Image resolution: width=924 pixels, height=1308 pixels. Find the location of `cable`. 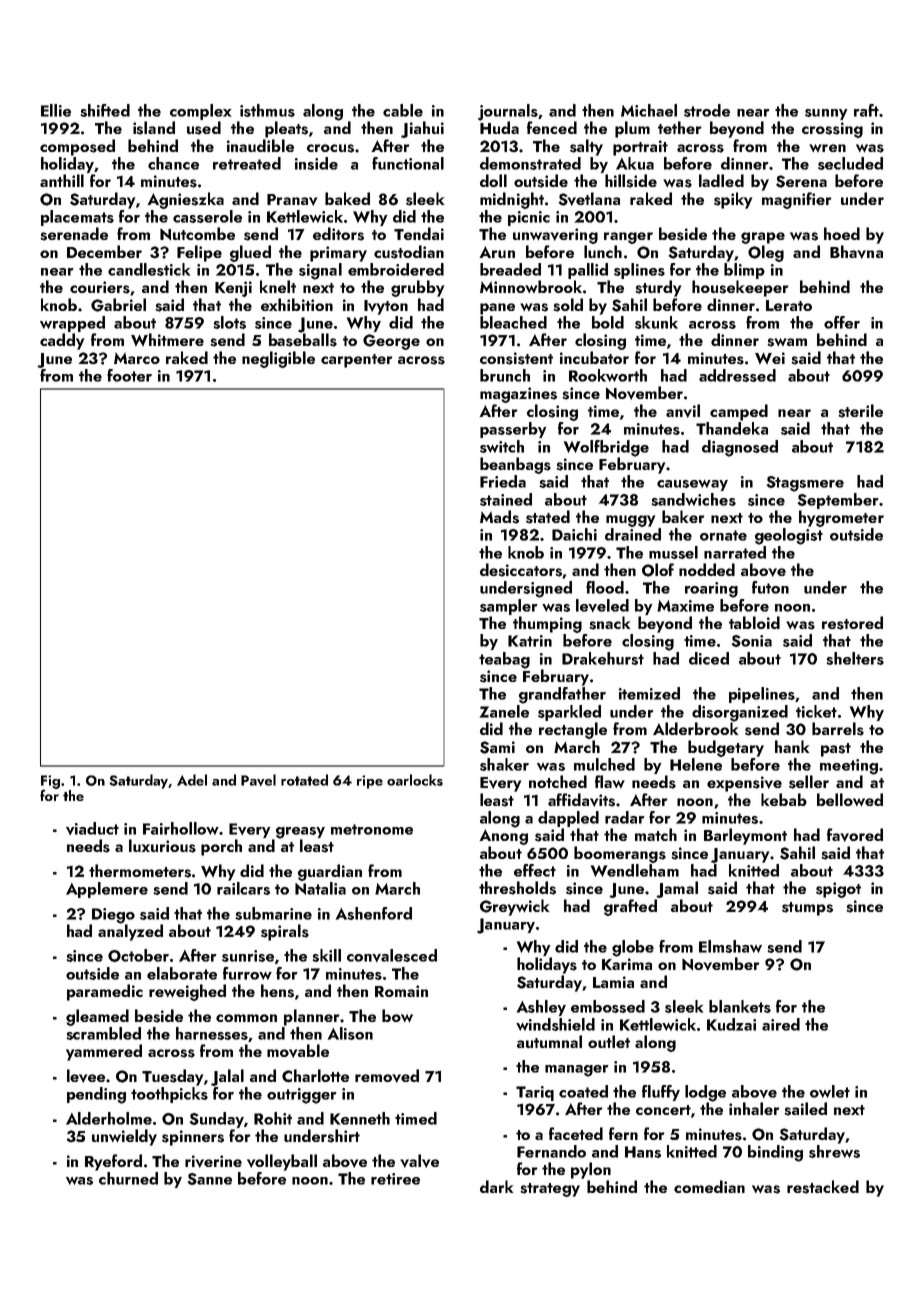

cable is located at coordinates (403, 110).
